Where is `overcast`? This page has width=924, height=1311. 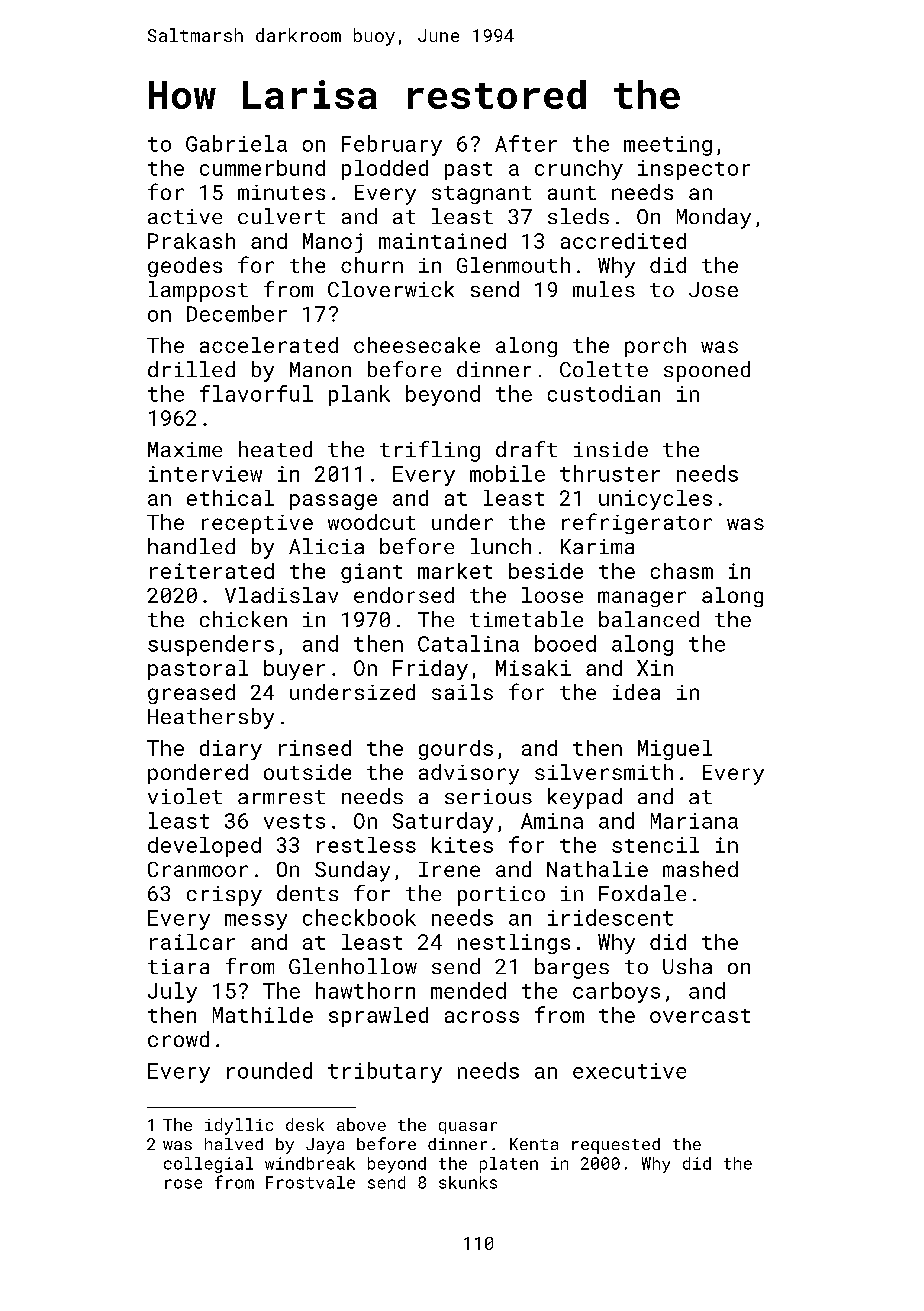 overcast is located at coordinates (700, 1016).
